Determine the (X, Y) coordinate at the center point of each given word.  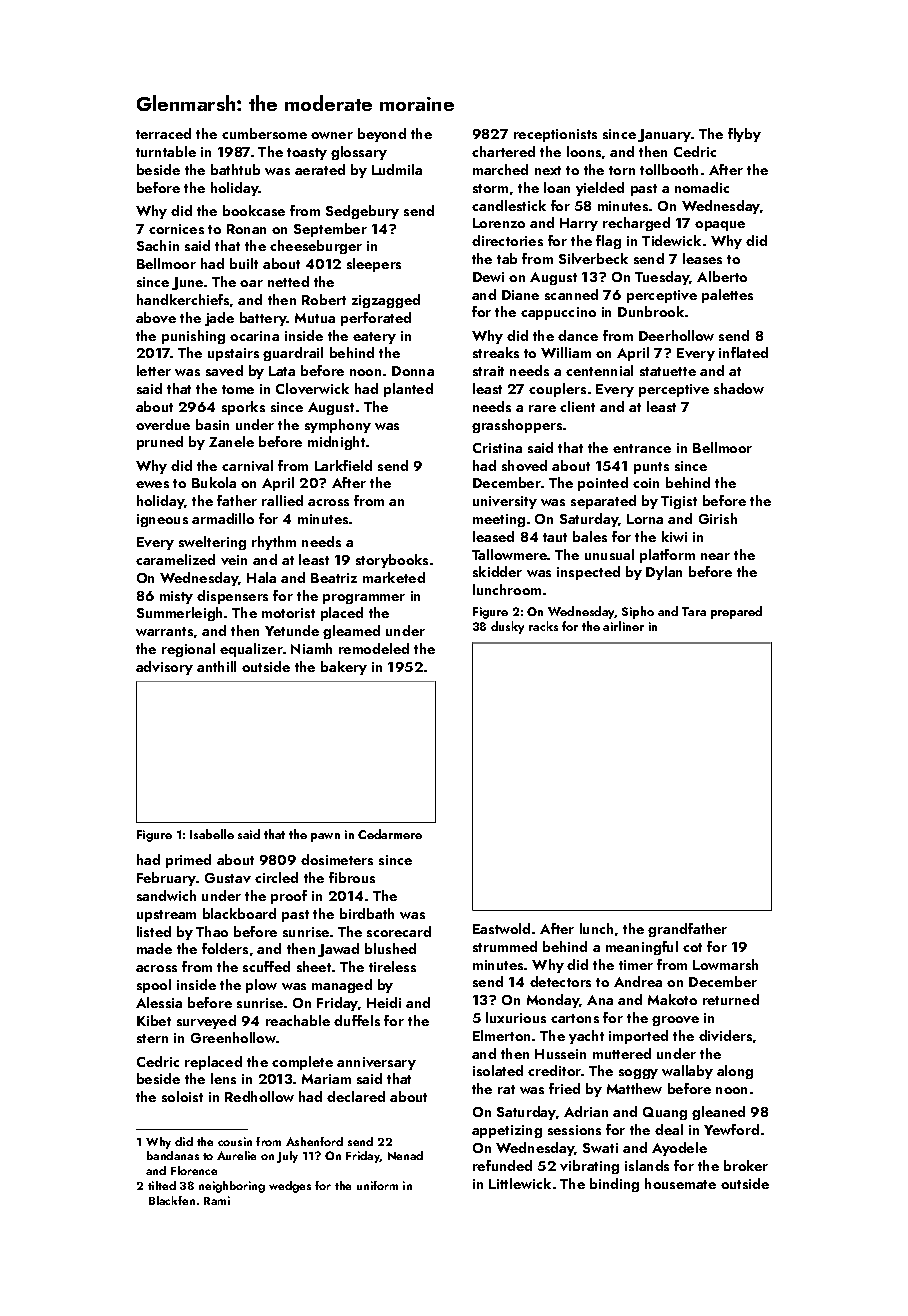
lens (223, 1078)
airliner (623, 626)
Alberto (722, 276)
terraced (163, 133)
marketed (394, 577)
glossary (359, 153)
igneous (162, 520)
